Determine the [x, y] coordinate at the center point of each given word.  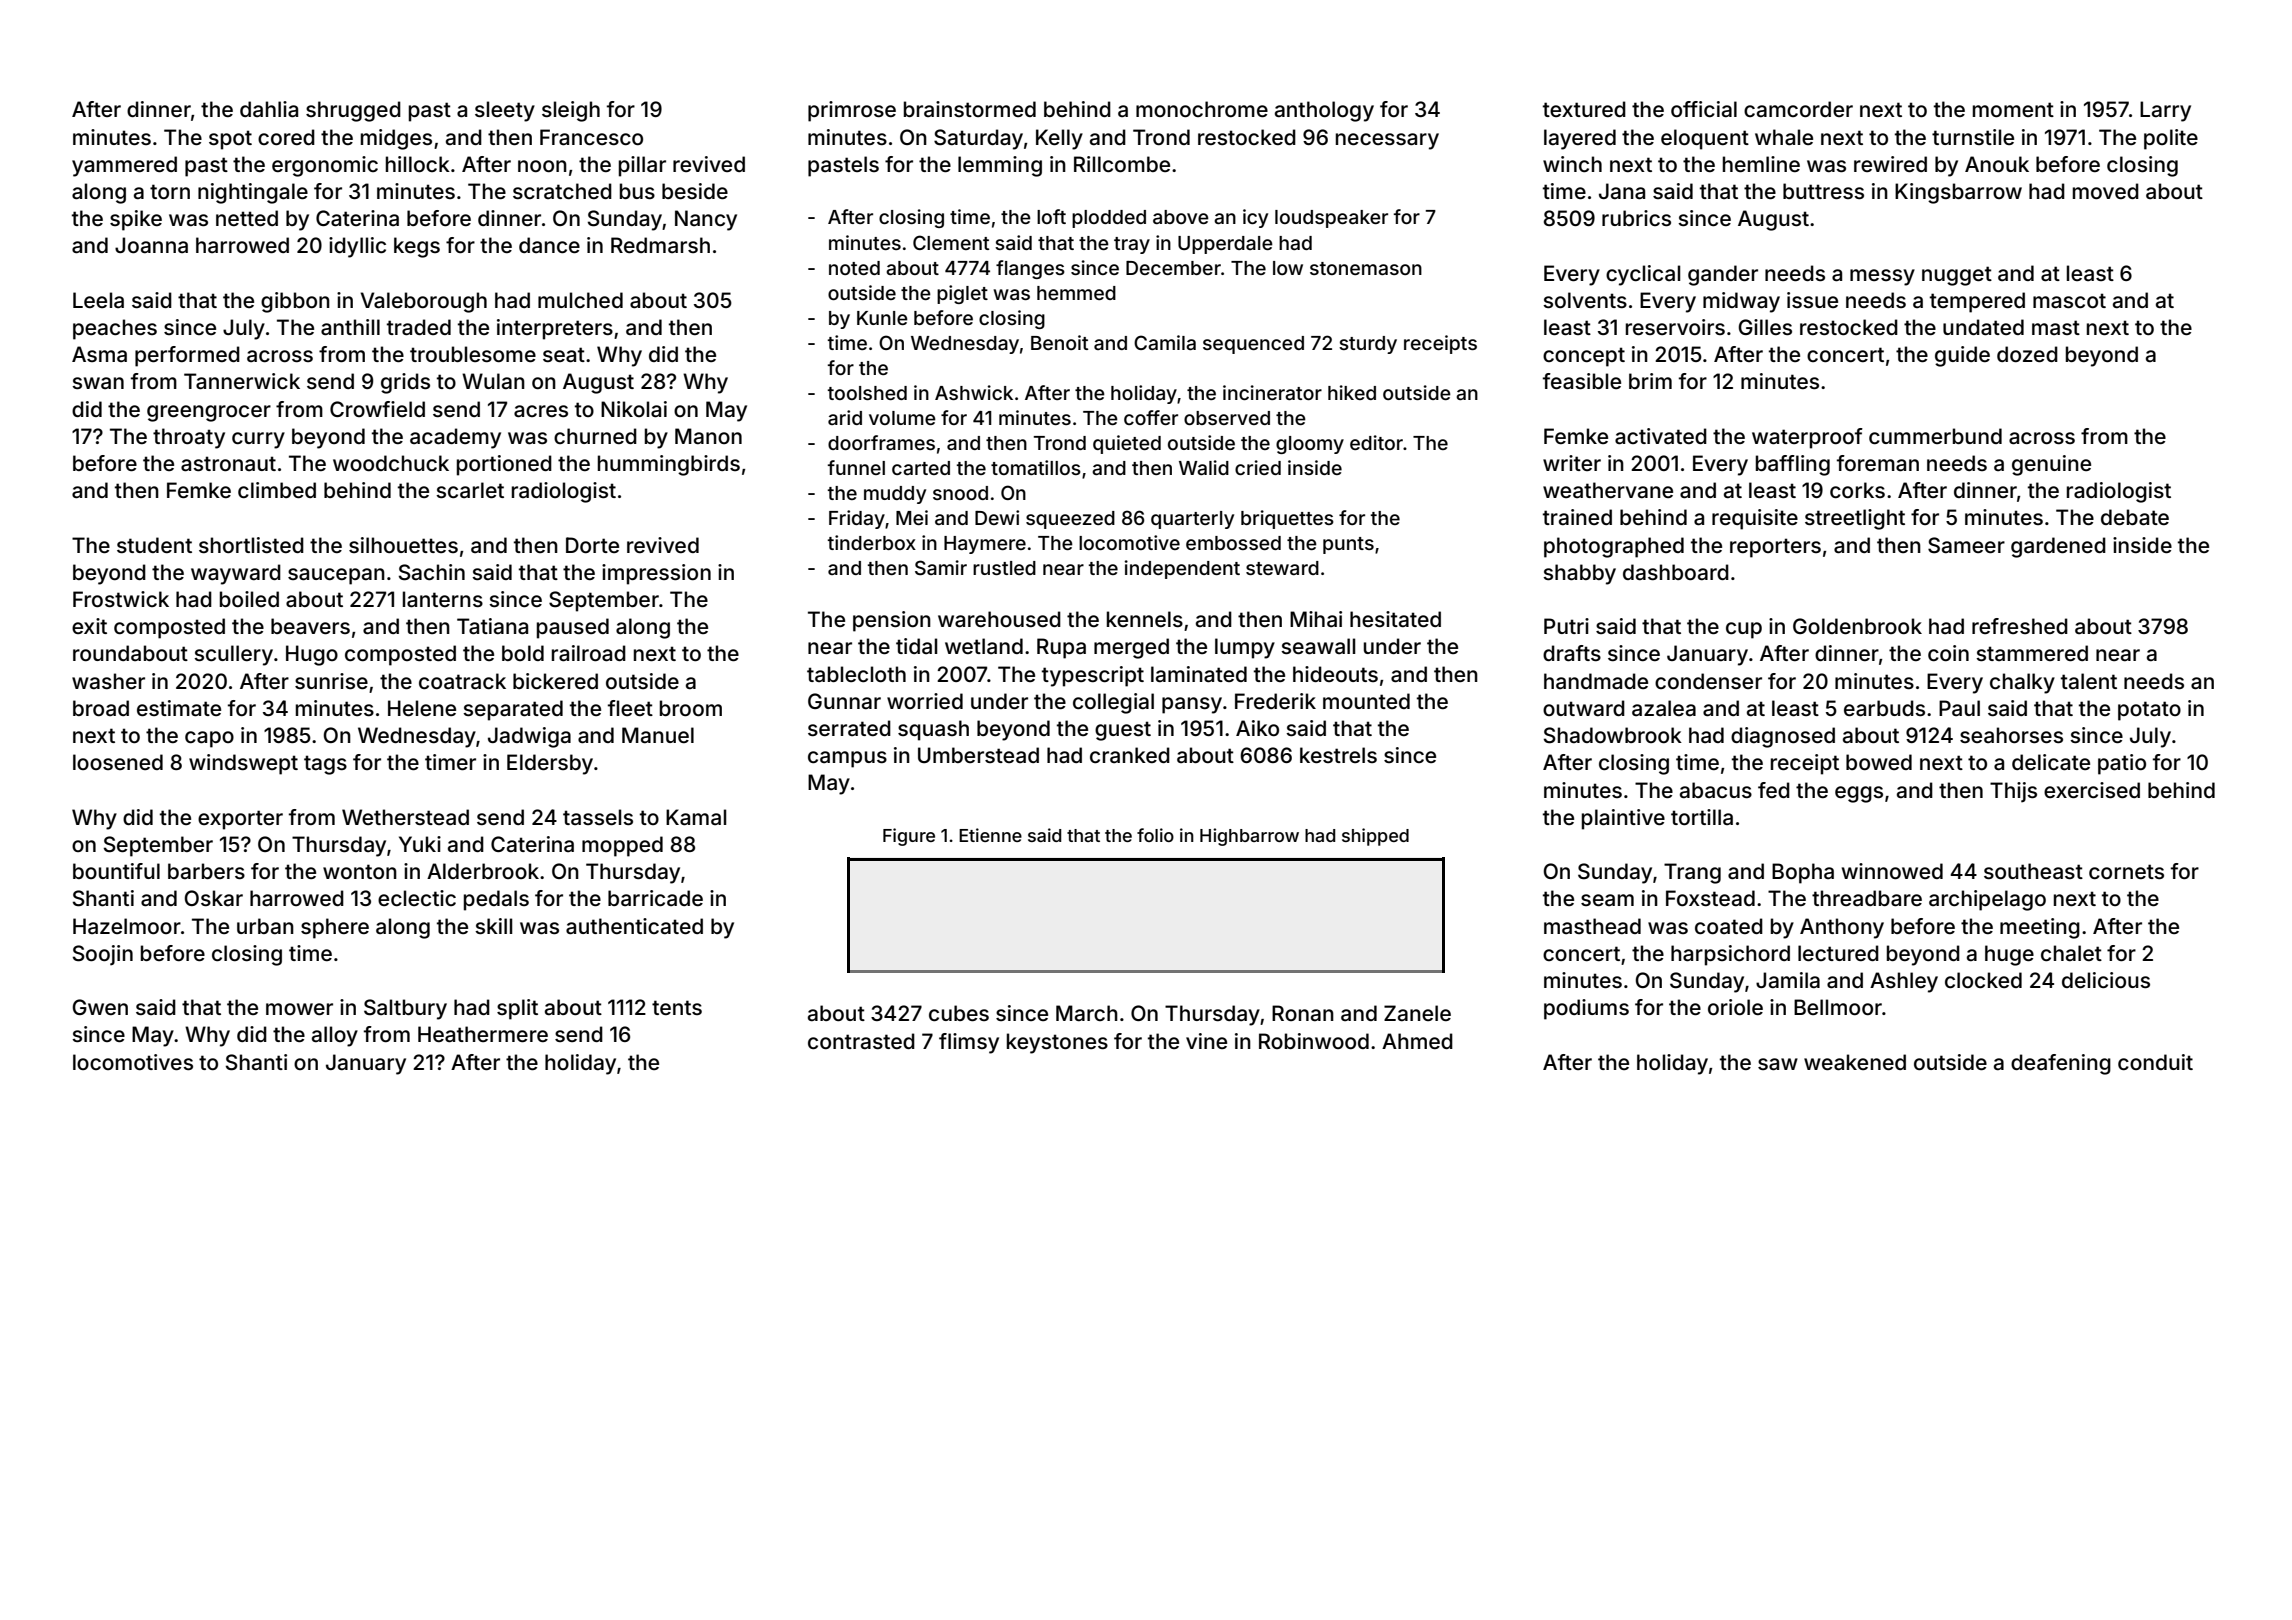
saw [1778, 1064]
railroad [589, 653]
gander [1723, 275]
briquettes [1287, 519]
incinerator [1272, 392]
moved [2106, 191]
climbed [277, 490]
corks [1857, 490]
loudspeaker [1331, 219]
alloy [335, 1036]
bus [637, 191]
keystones [1057, 1043]
